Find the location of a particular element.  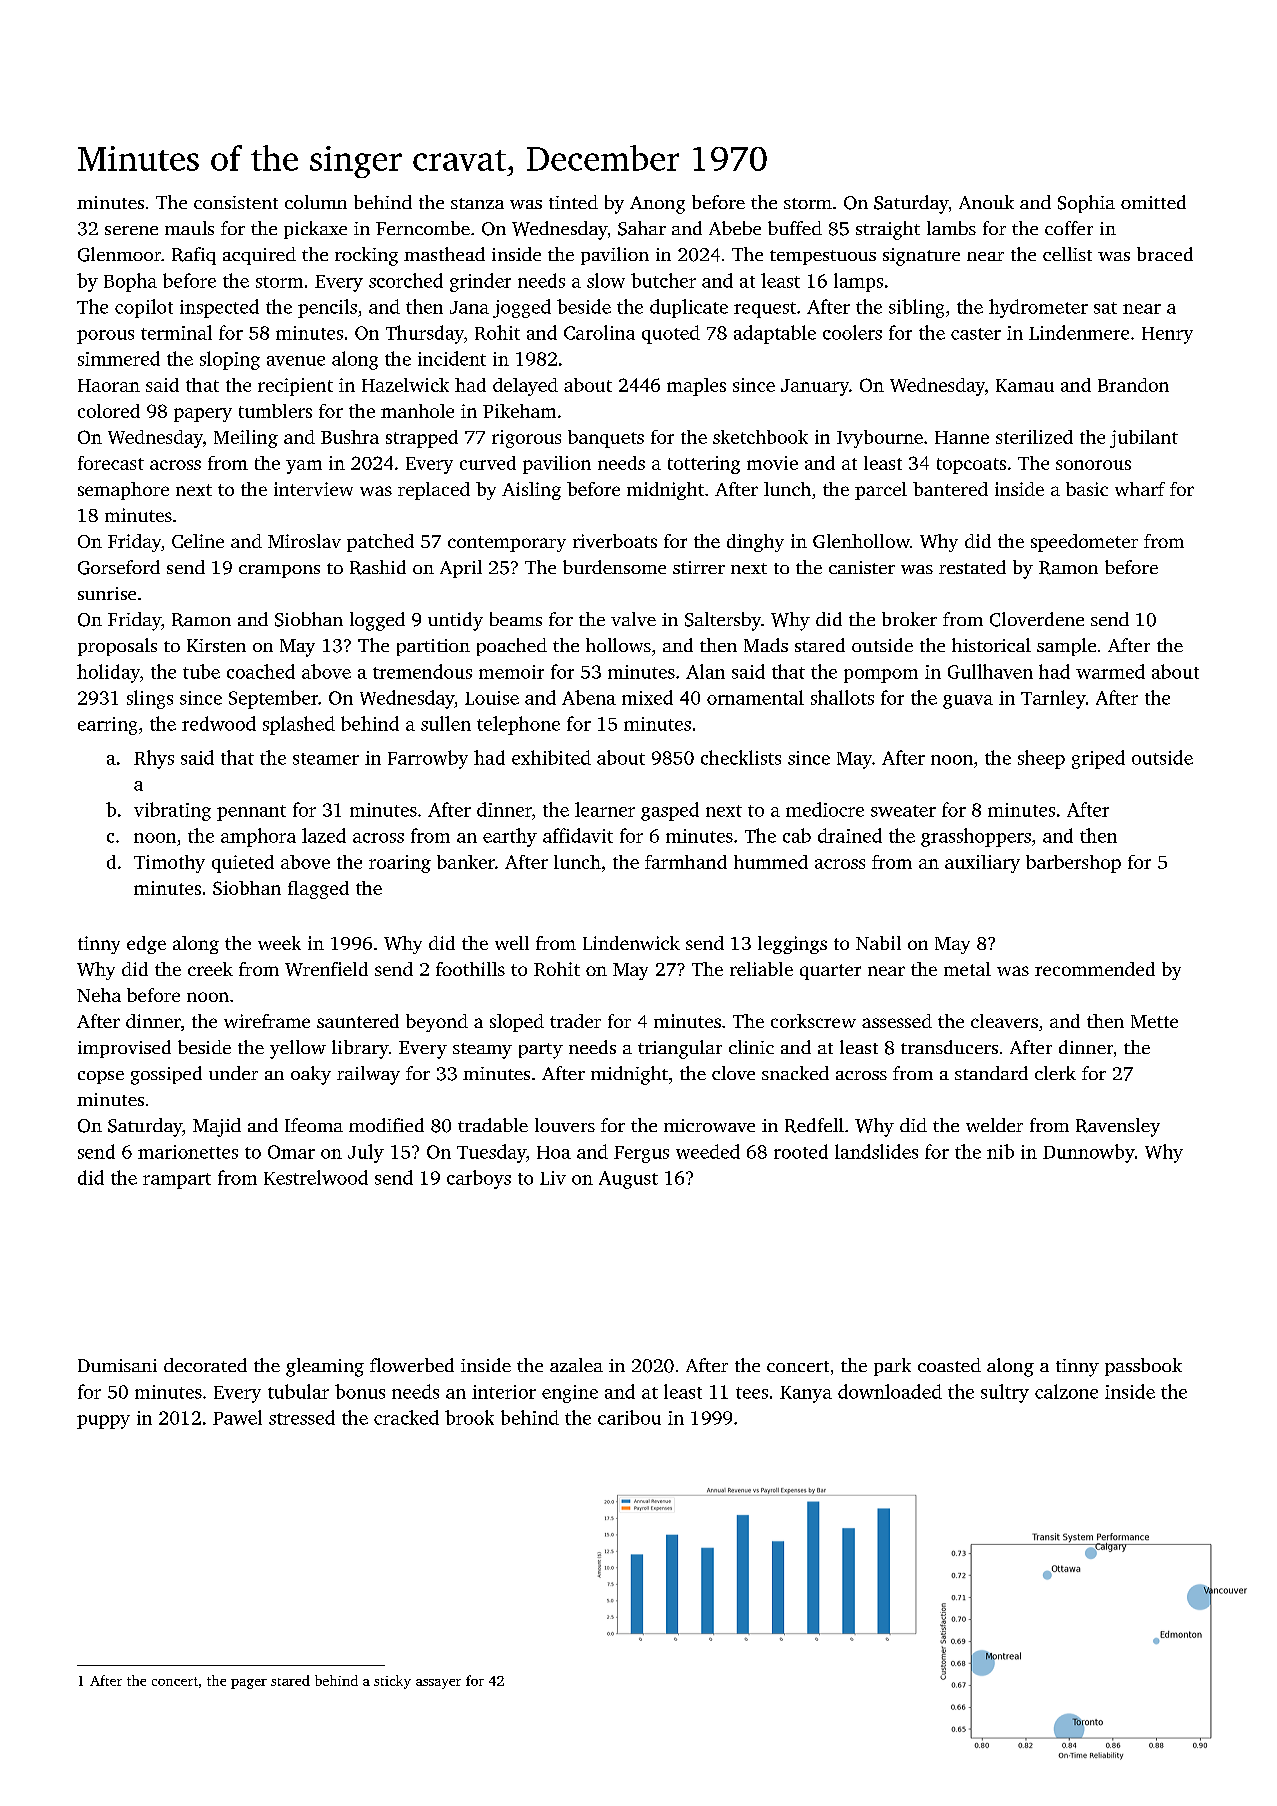

metal is located at coordinates (967, 969).
